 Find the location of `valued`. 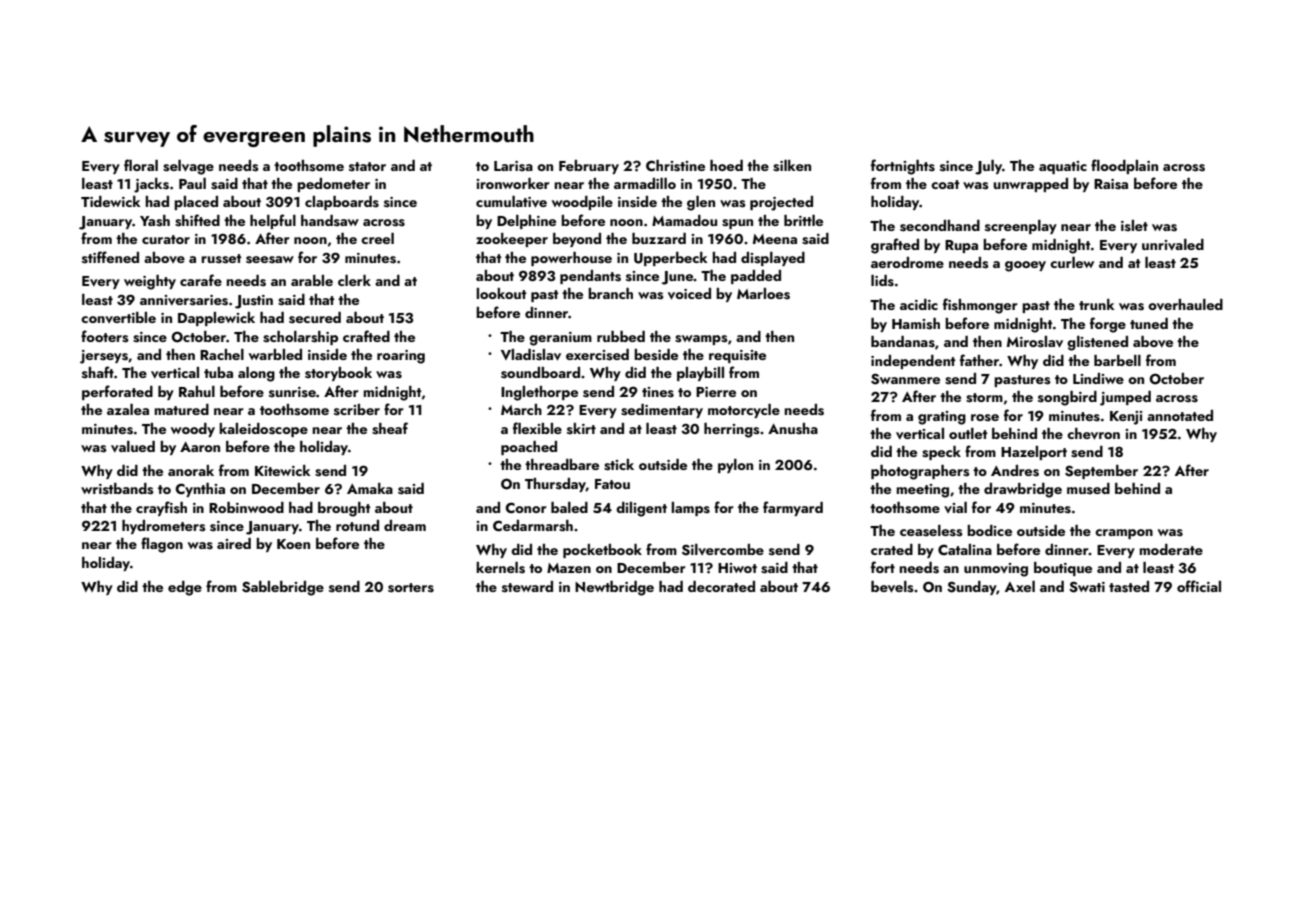

valued is located at coordinates (133, 446).
